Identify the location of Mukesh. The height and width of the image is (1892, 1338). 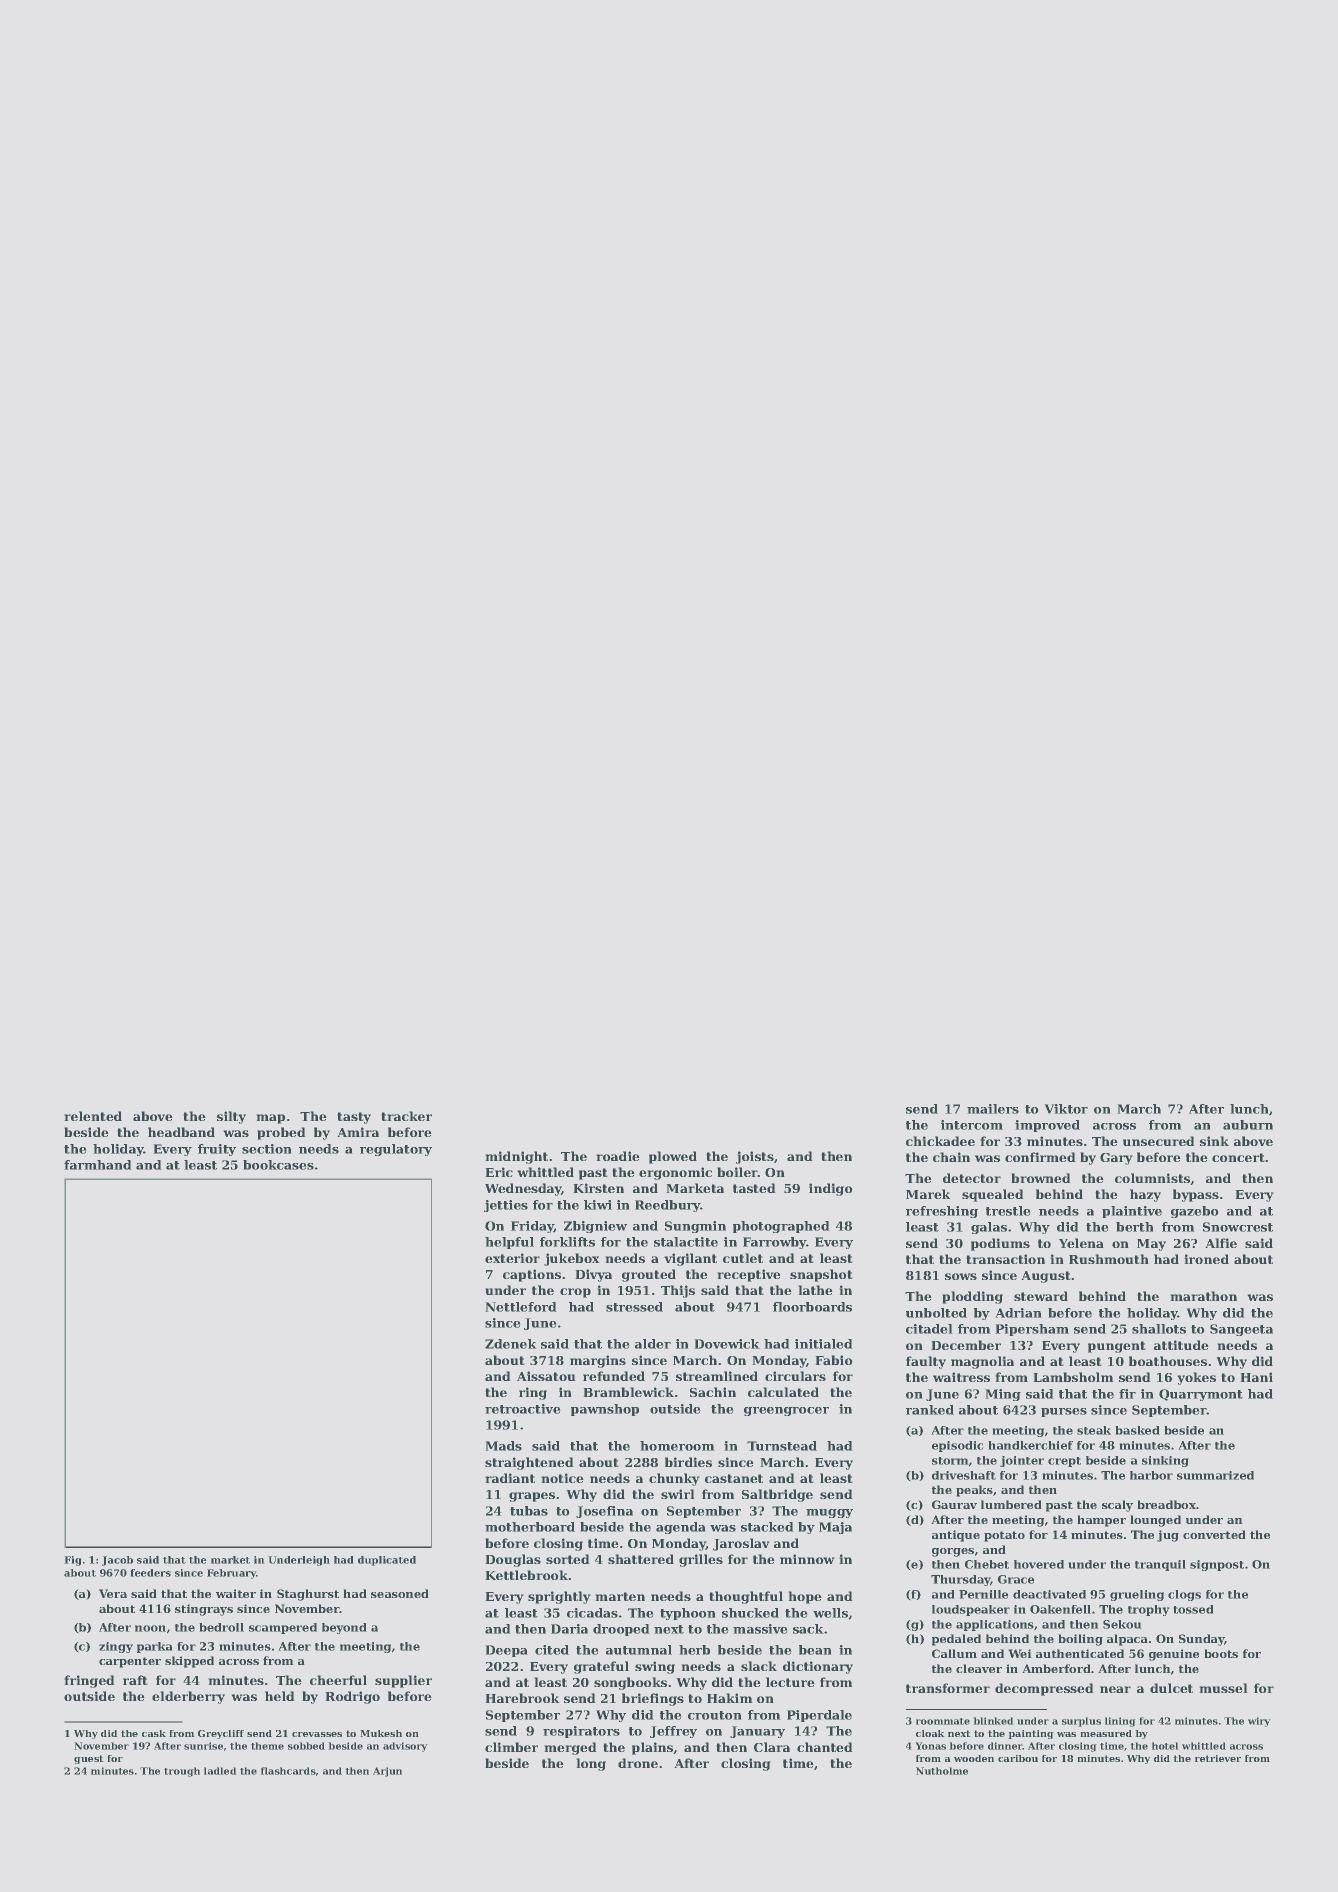
(381, 1733).
